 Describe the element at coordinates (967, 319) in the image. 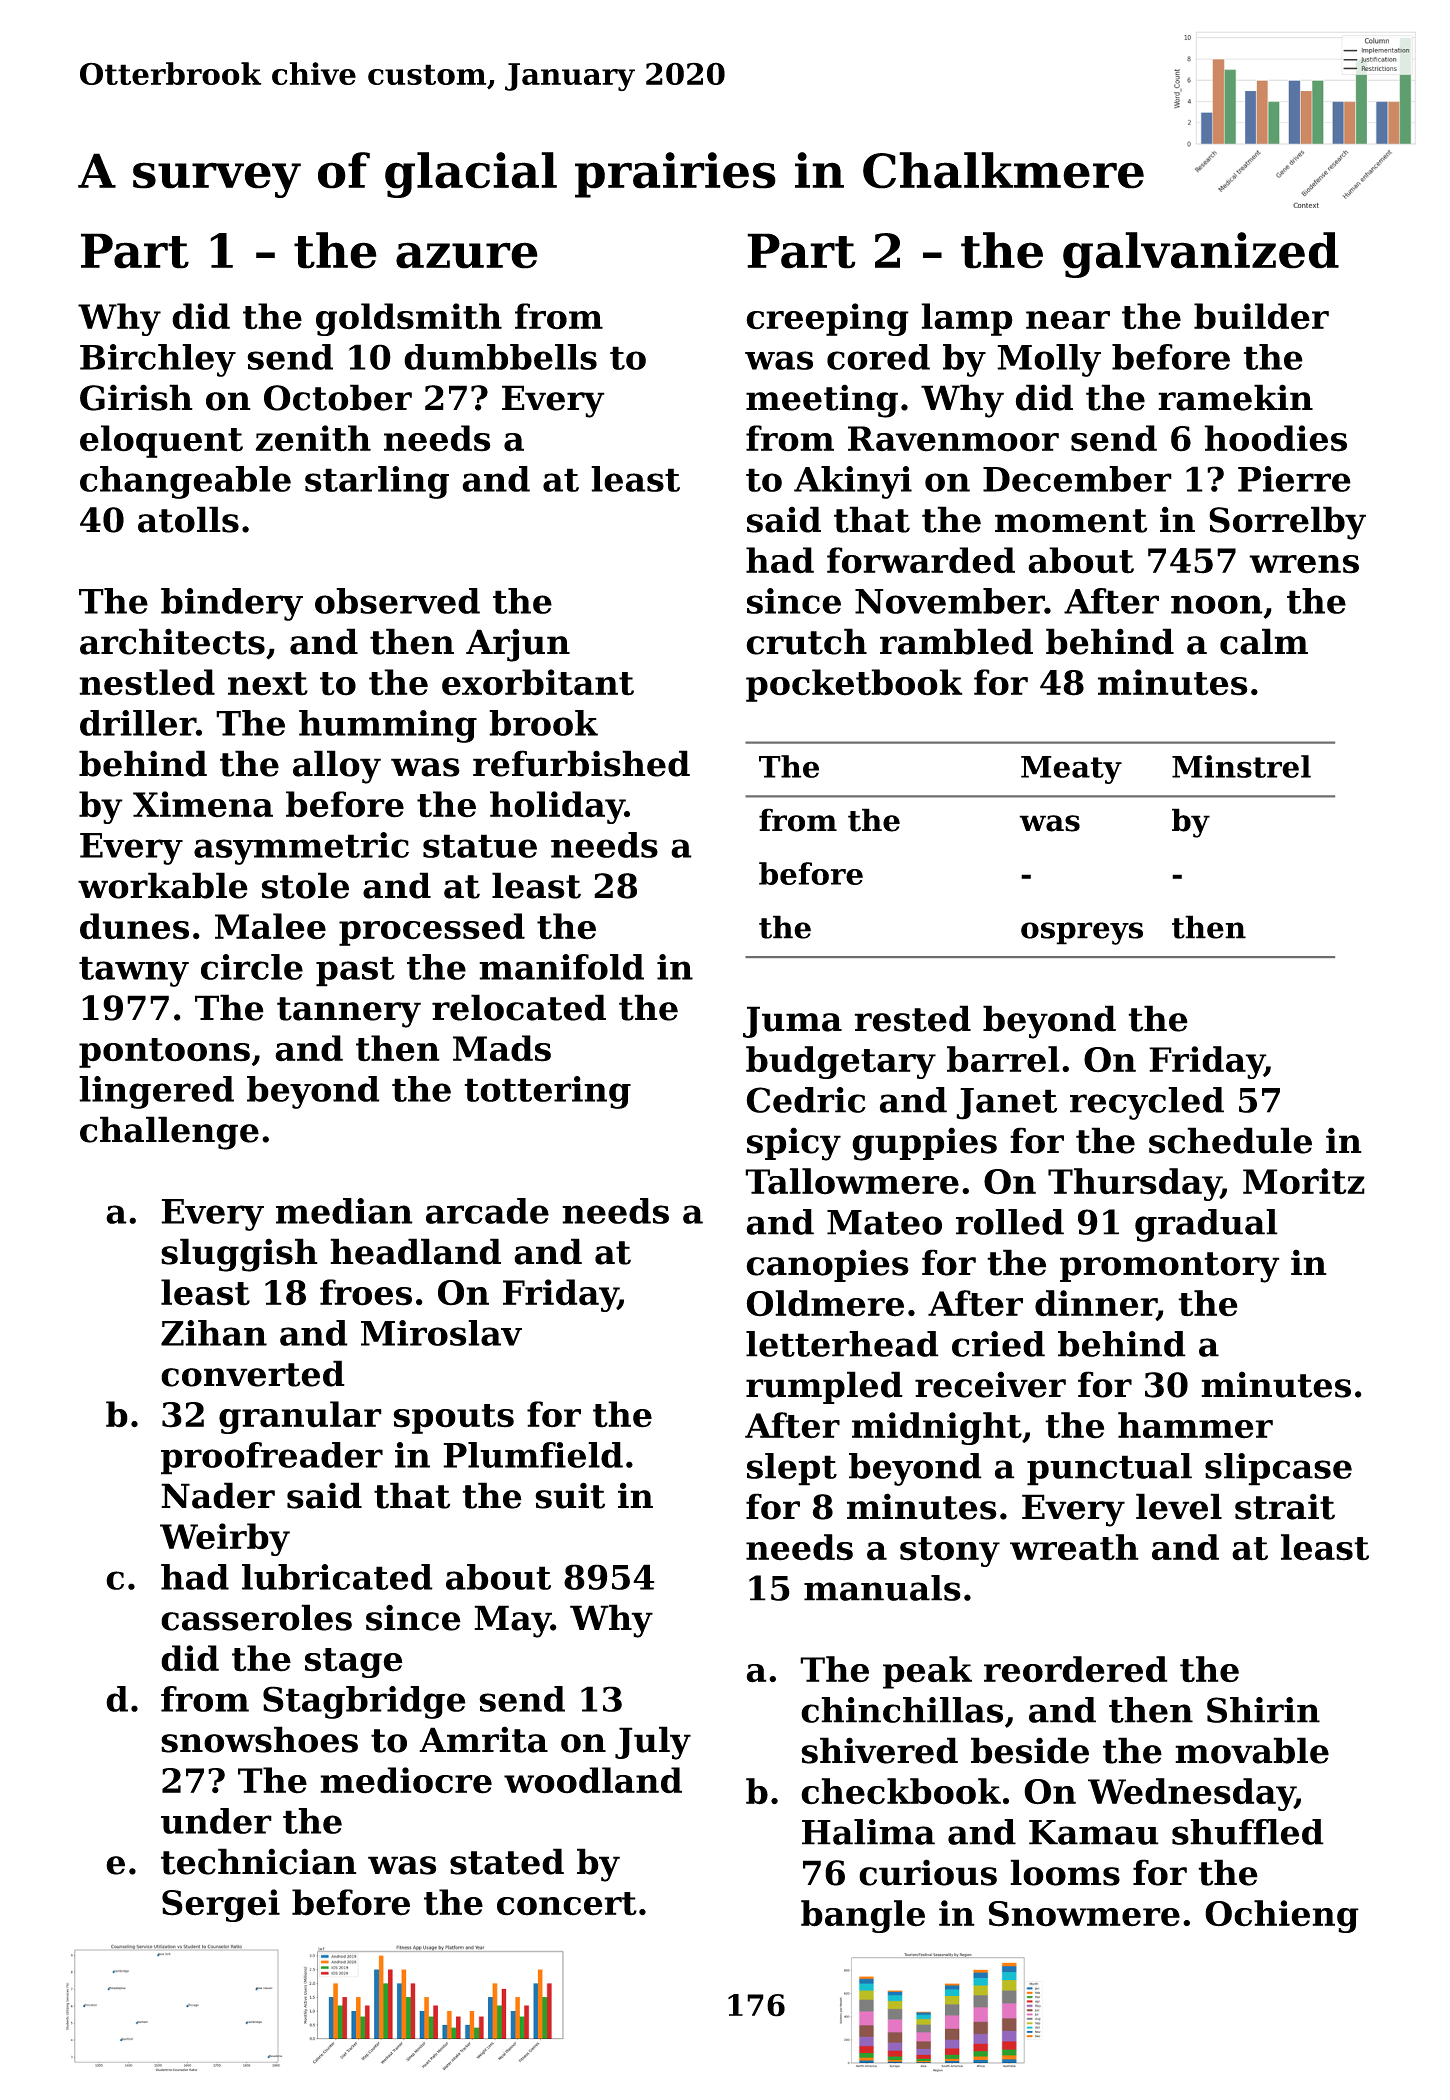

I see `lamp` at that location.
